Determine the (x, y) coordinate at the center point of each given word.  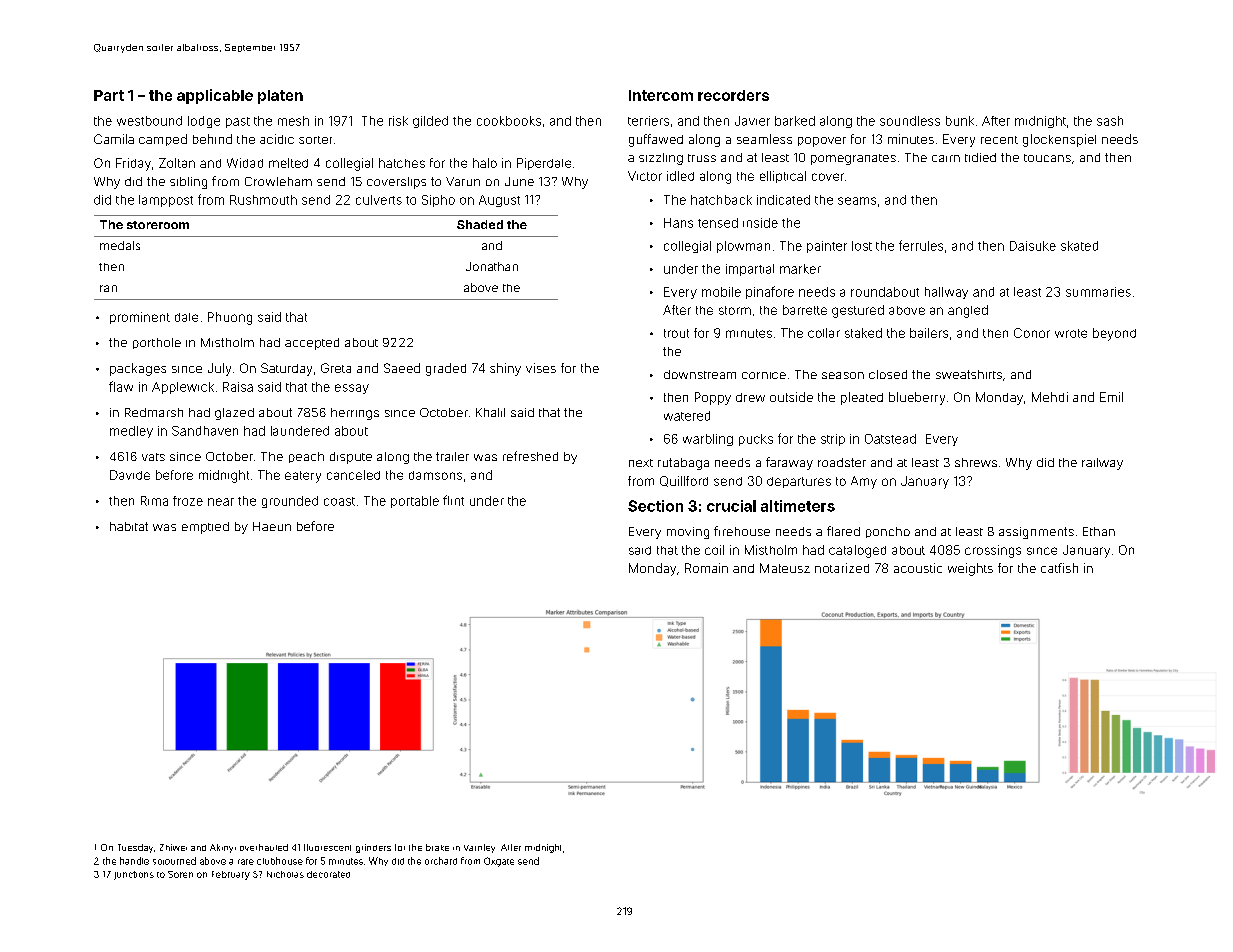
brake (437, 847)
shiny (505, 369)
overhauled (264, 847)
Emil (1111, 397)
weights (970, 569)
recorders (733, 95)
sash (1110, 121)
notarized (842, 568)
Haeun (272, 526)
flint (453, 500)
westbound (149, 121)
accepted (312, 344)
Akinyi (223, 848)
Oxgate (499, 862)
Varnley (479, 848)
